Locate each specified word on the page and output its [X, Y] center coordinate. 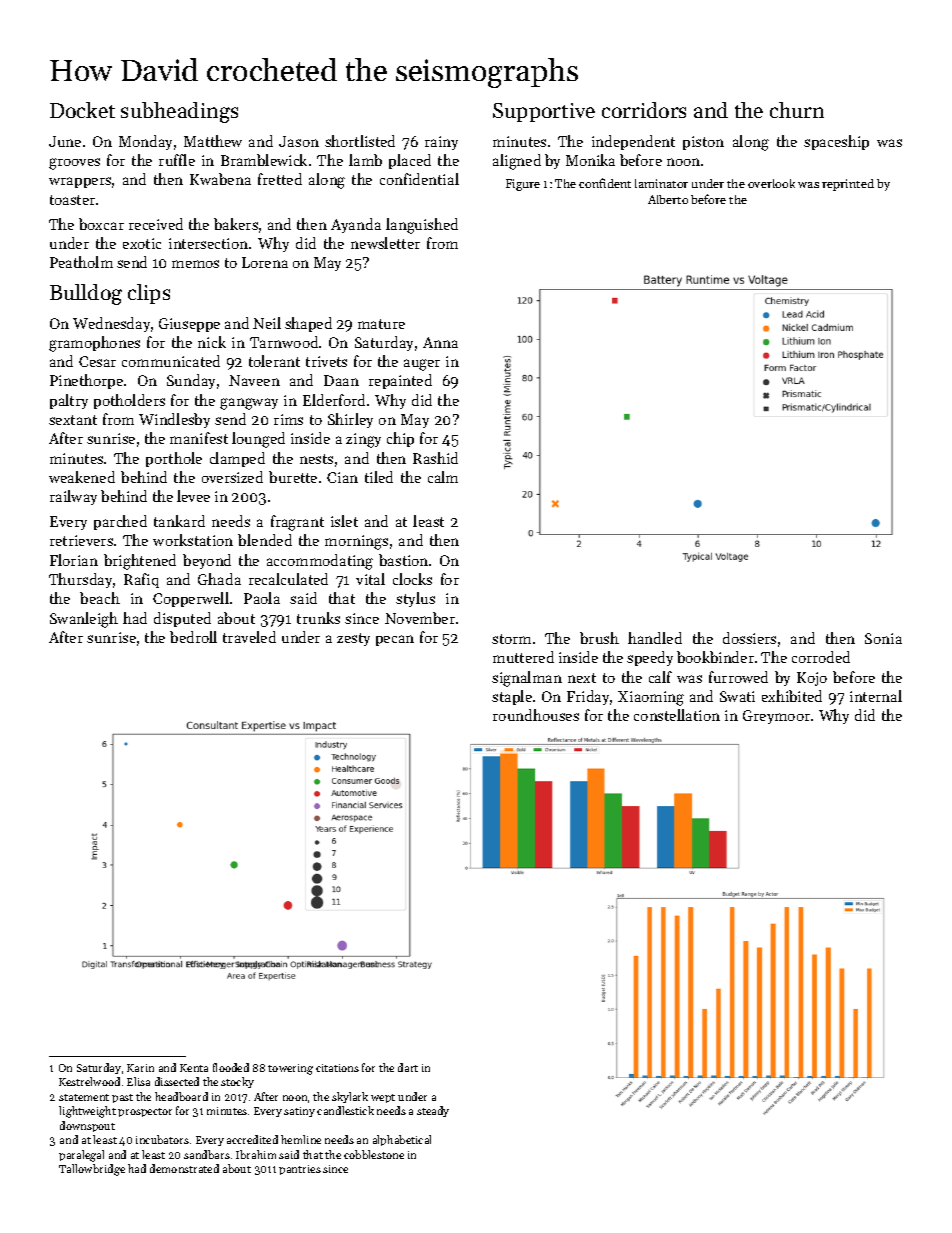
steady [433, 1111]
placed [410, 161]
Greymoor [776, 717]
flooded [231, 1067]
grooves [74, 164]
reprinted [848, 185]
